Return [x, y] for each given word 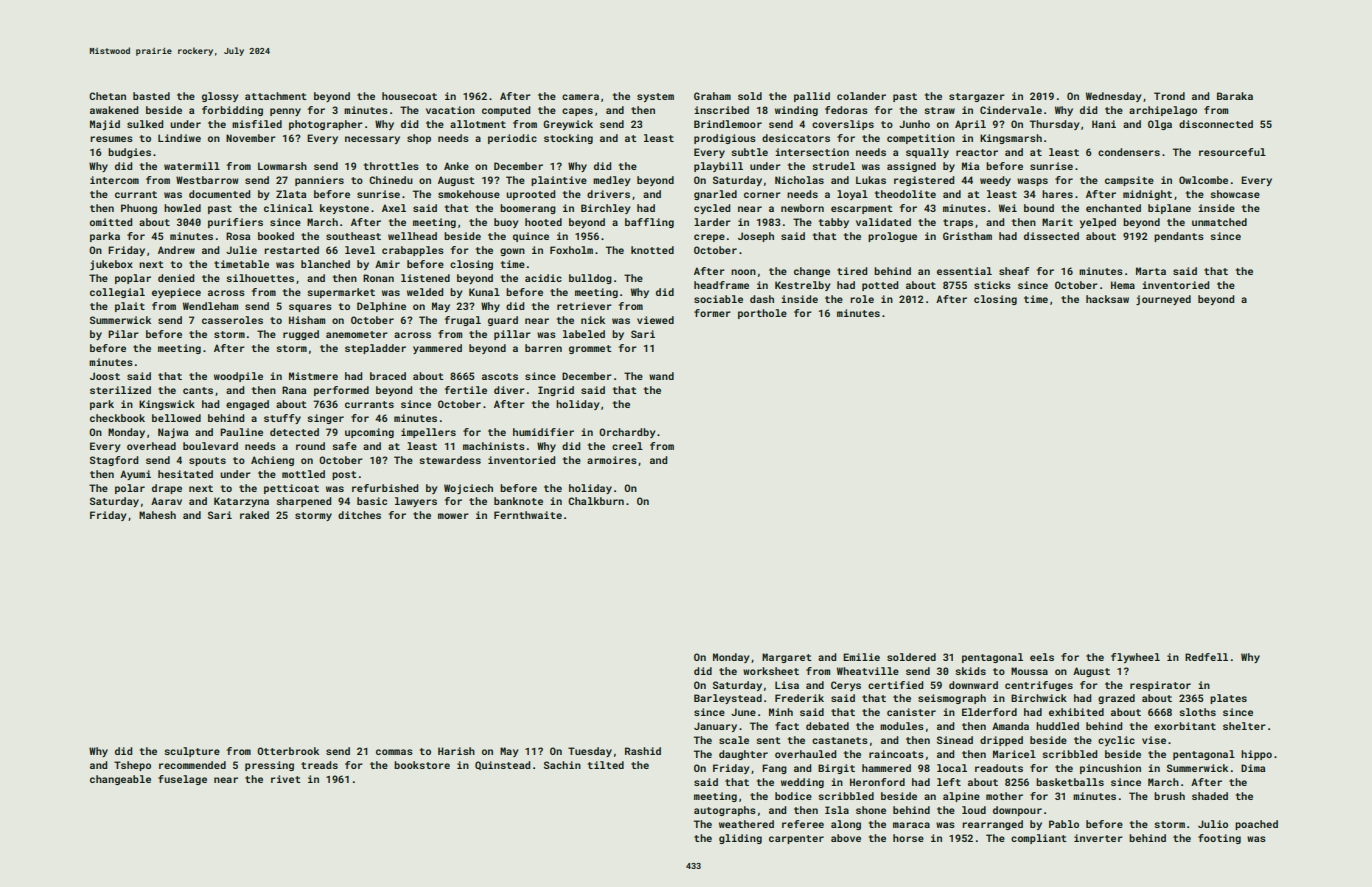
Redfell [1206, 657]
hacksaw [1107, 299]
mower [453, 516]
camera [580, 97]
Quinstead [502, 765]
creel [627, 446]
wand [661, 376]
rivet [286, 779]
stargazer [977, 97]
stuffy [282, 419]
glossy [220, 97]
